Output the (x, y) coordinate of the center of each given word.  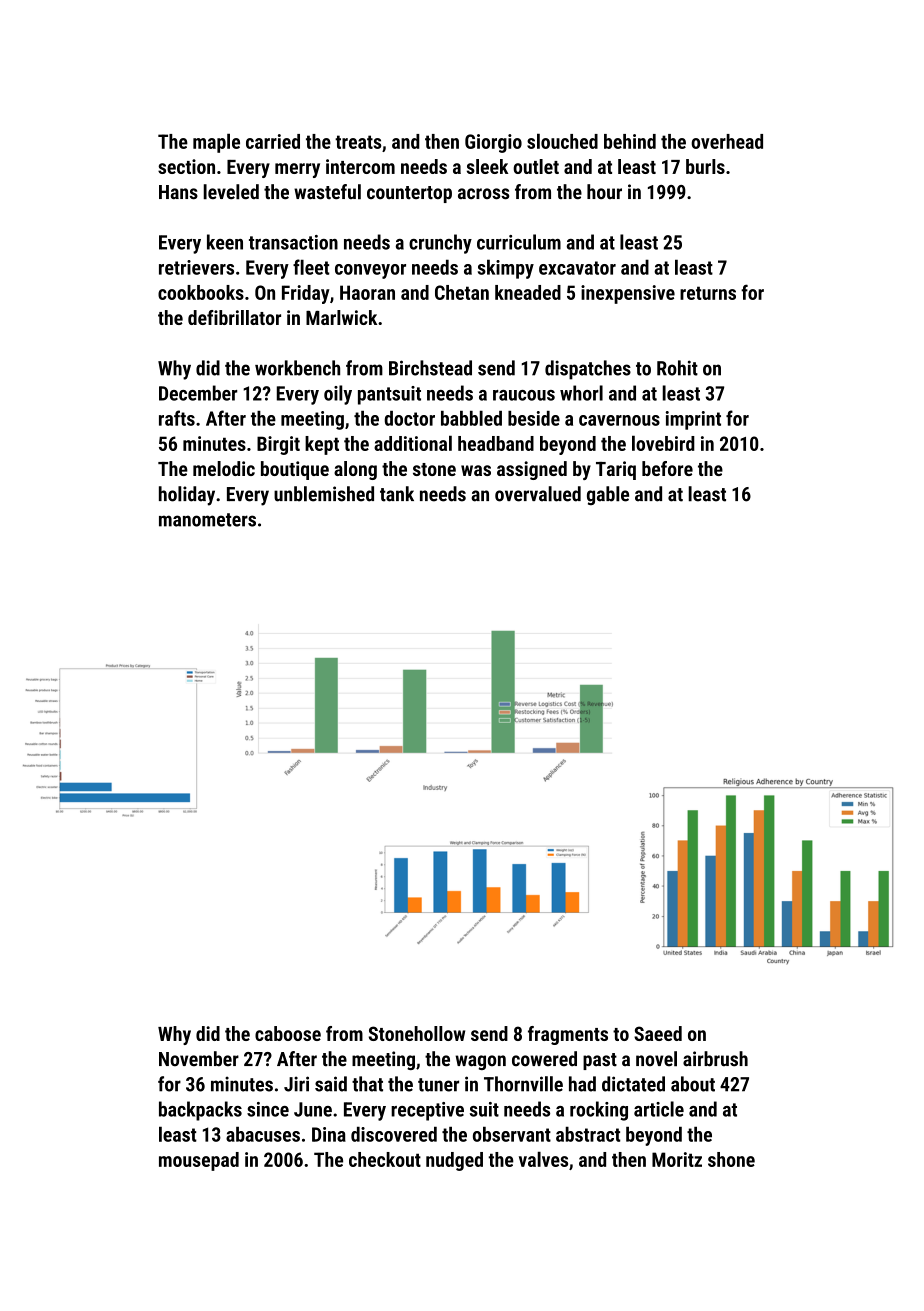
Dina (329, 1134)
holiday (187, 496)
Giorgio (493, 143)
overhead (727, 141)
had (582, 1084)
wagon (480, 1062)
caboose (288, 1033)
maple (216, 143)
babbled (471, 418)
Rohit (677, 368)
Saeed (658, 1033)
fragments (568, 1035)
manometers (207, 520)
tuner (438, 1085)
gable (608, 496)
